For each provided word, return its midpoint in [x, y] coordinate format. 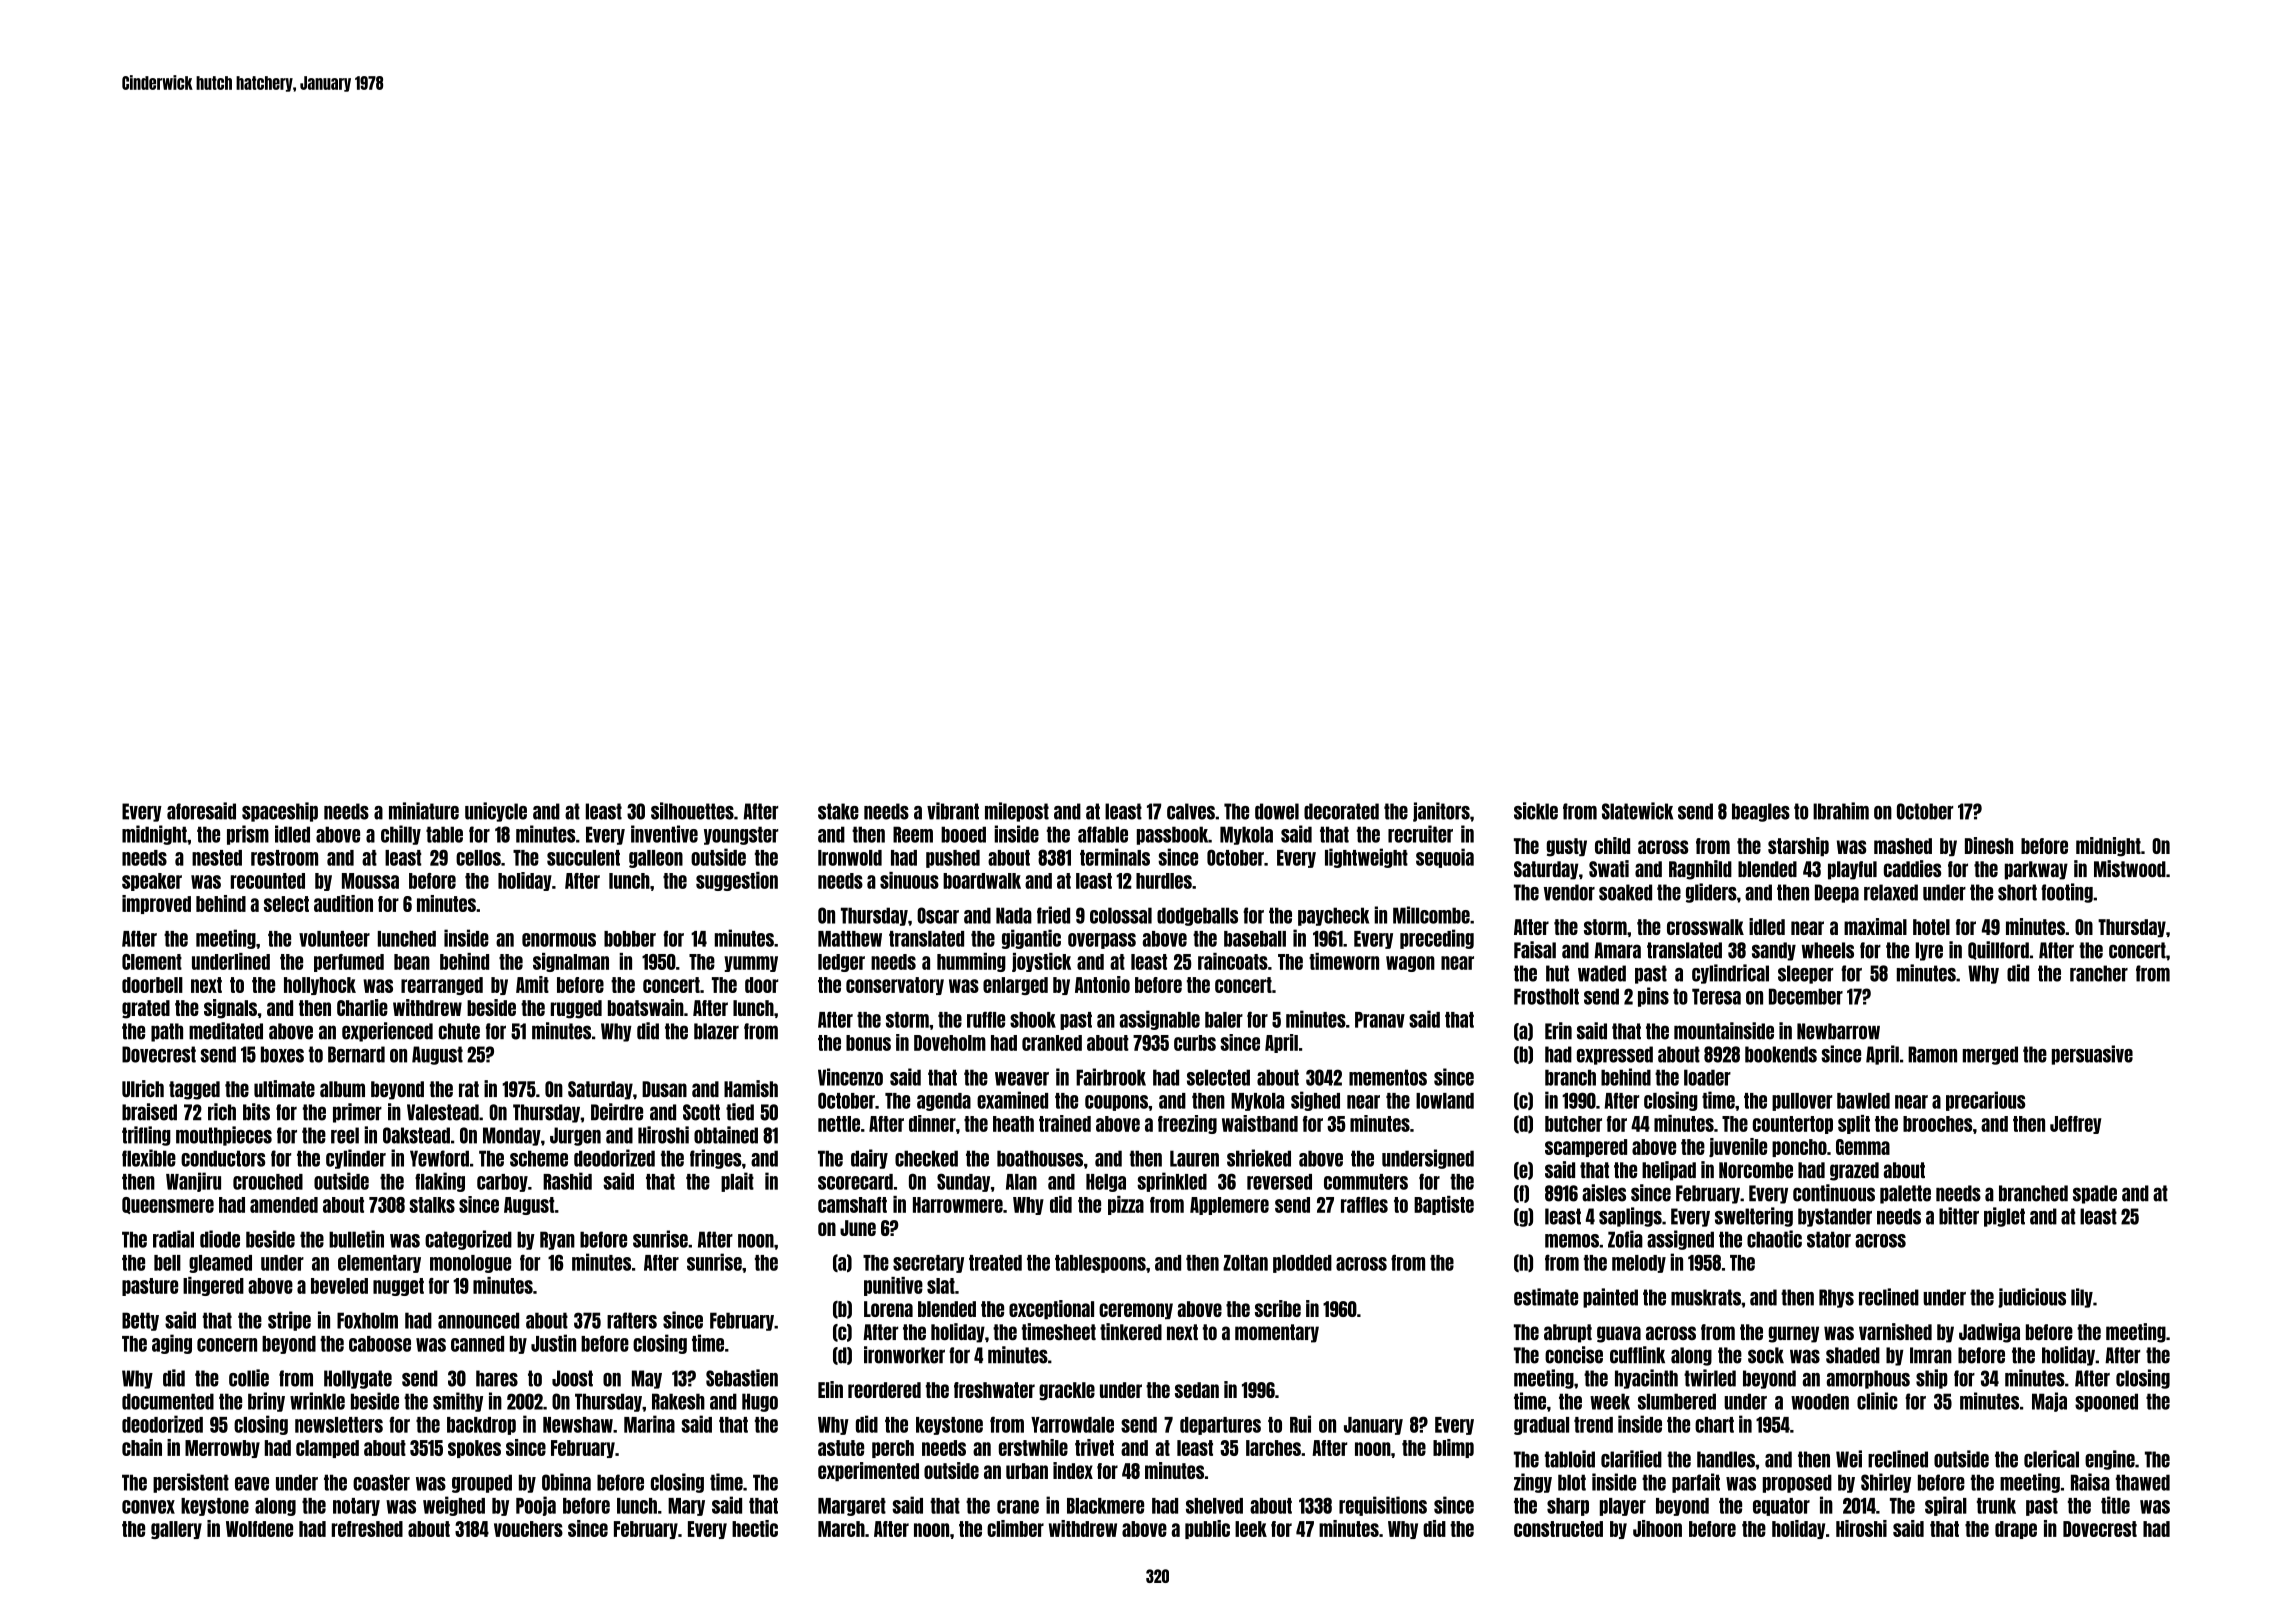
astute [841, 1448]
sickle [1536, 811]
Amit [532, 984]
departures [1220, 1426]
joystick [1041, 962]
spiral [1946, 1506]
